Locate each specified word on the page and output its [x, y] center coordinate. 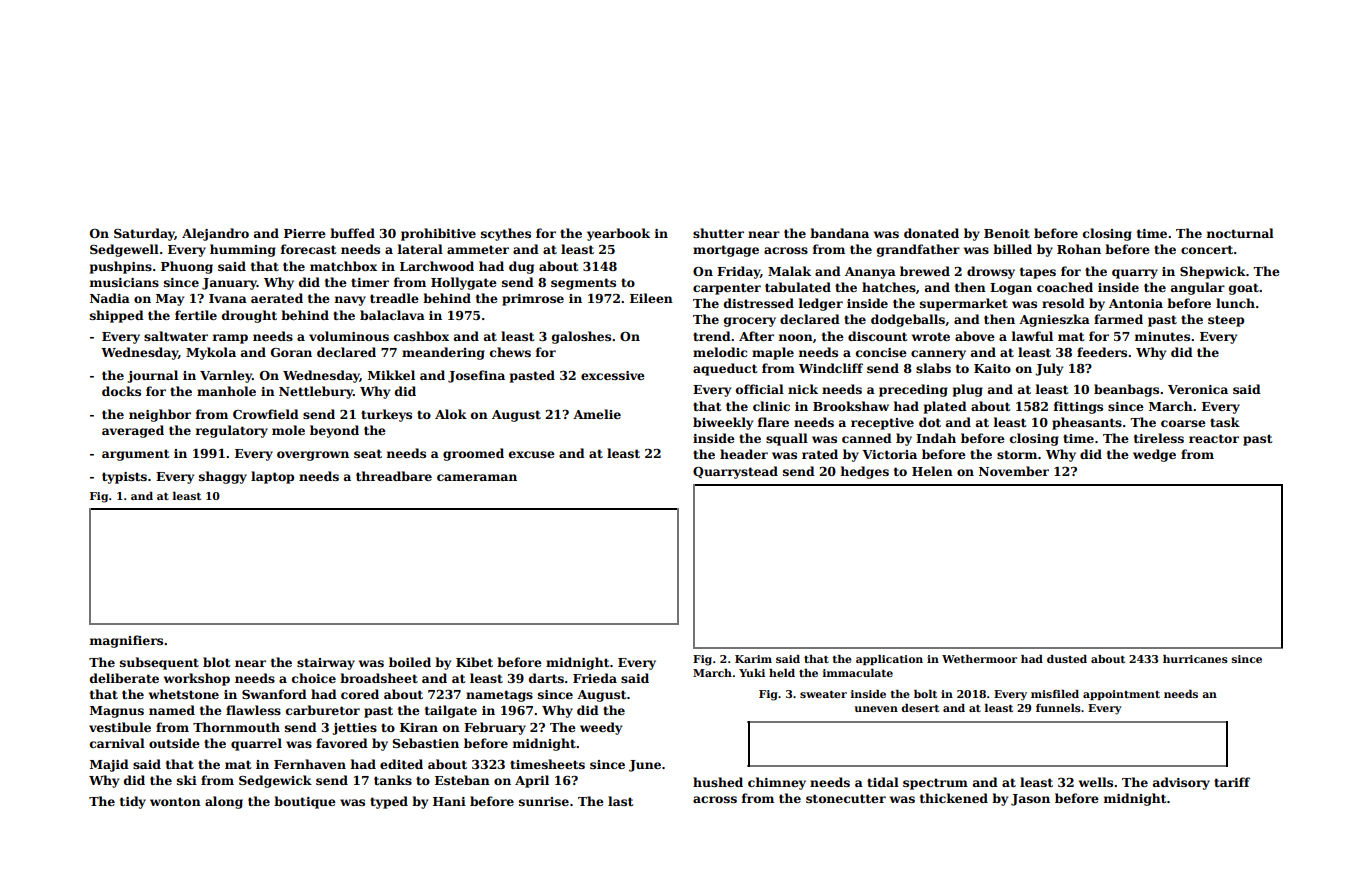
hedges [865, 472]
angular [1198, 288]
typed [389, 802]
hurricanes [1195, 659]
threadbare [394, 476]
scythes [506, 234]
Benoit [1007, 233]
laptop [272, 477]
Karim [753, 659]
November [1014, 471]
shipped [117, 316]
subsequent [159, 663]
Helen [932, 471]
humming [243, 250]
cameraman [477, 477]
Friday [738, 272]
